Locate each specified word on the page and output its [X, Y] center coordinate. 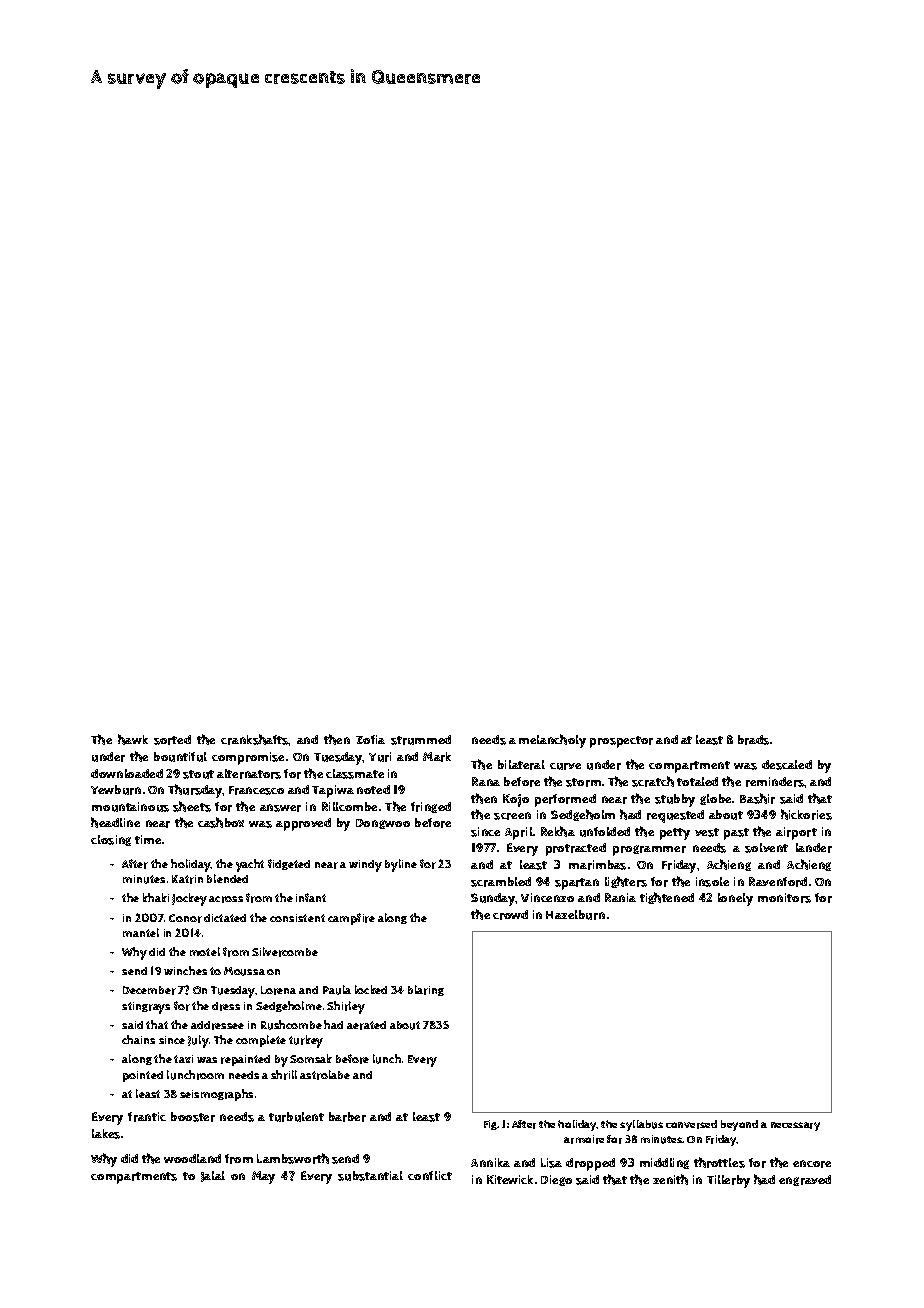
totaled [697, 781]
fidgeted [289, 864]
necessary [795, 1126]
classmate [355, 774]
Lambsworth [293, 1158]
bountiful [180, 757]
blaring [426, 990]
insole [712, 882]
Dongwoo [383, 824]
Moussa [244, 971]
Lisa [551, 1163]
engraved [805, 1180]
